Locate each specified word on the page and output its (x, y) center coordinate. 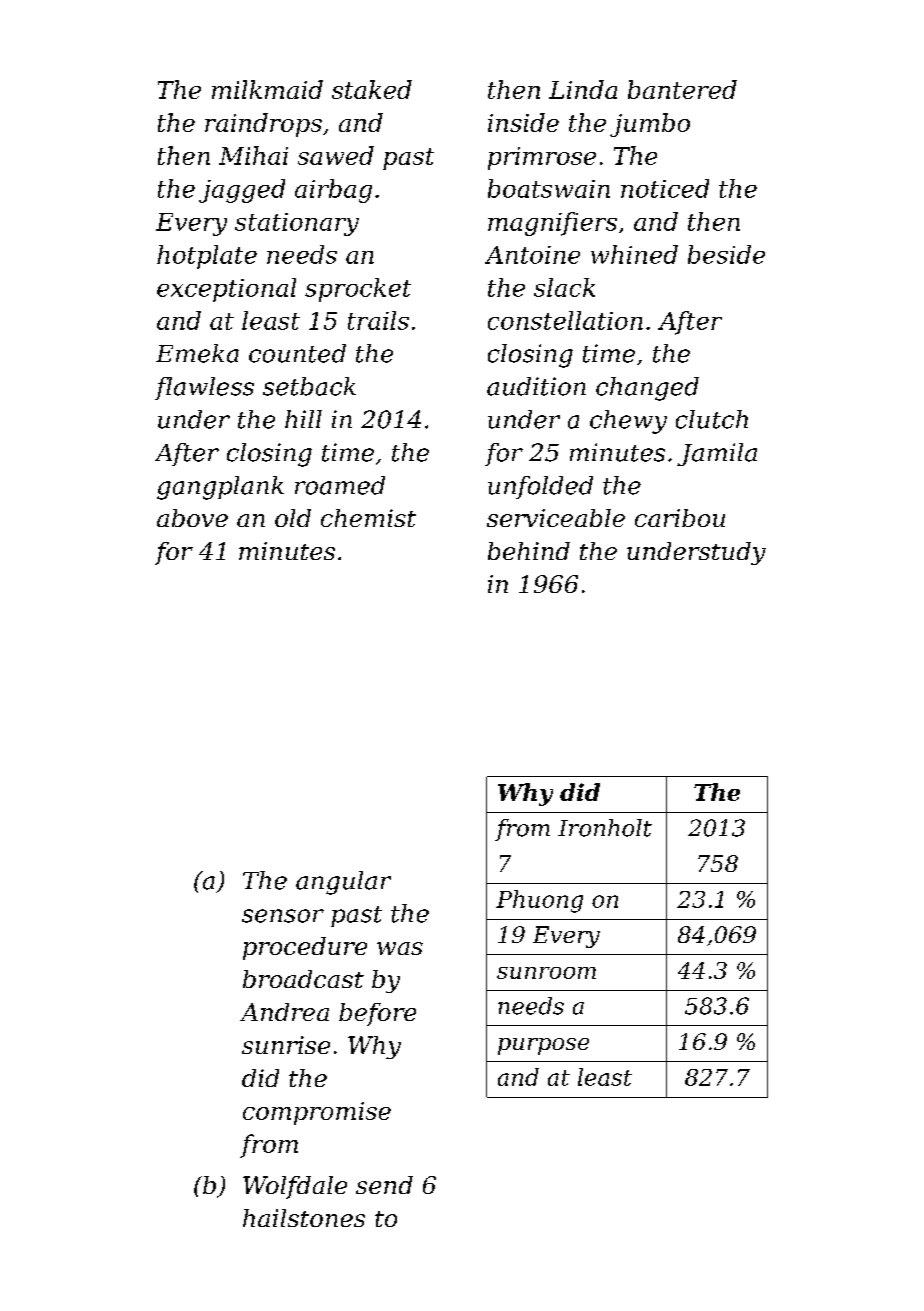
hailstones (304, 1218)
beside (726, 254)
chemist (368, 518)
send (384, 1185)
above (192, 518)
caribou (680, 518)
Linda (583, 89)
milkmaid (267, 89)
